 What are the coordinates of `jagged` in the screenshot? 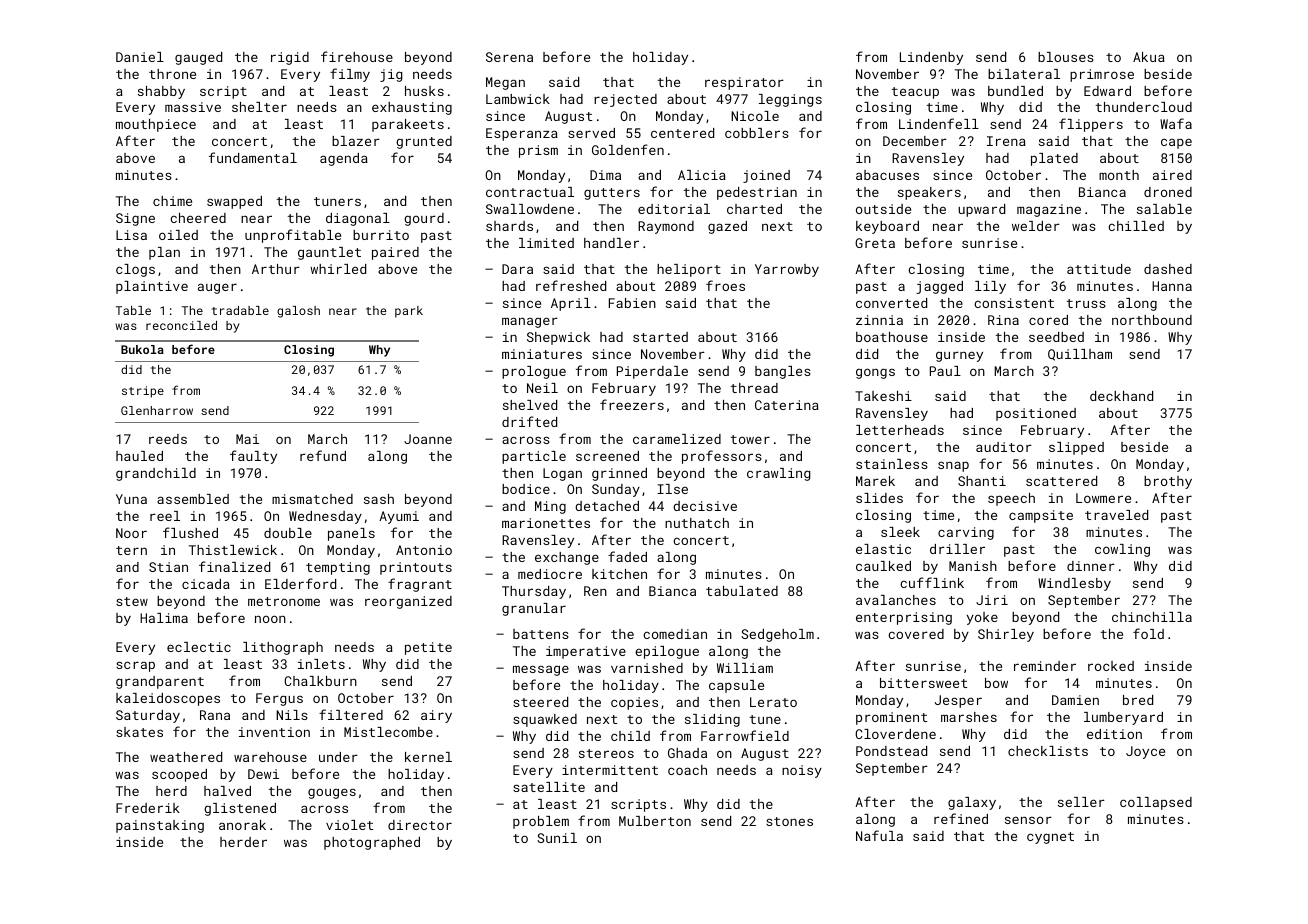 It's located at (939, 287).
